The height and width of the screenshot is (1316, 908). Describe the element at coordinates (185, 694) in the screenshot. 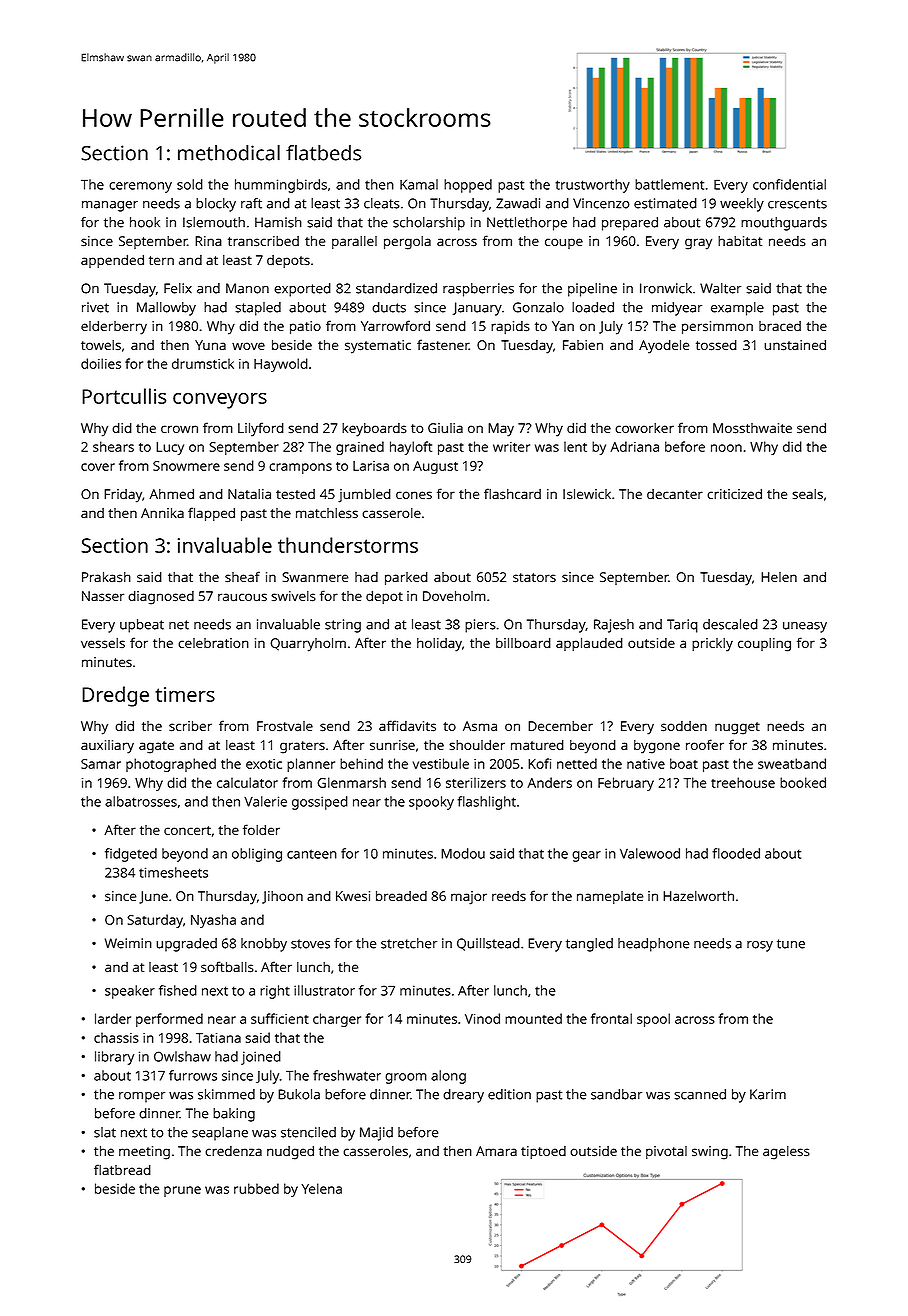

I see `timers` at that location.
